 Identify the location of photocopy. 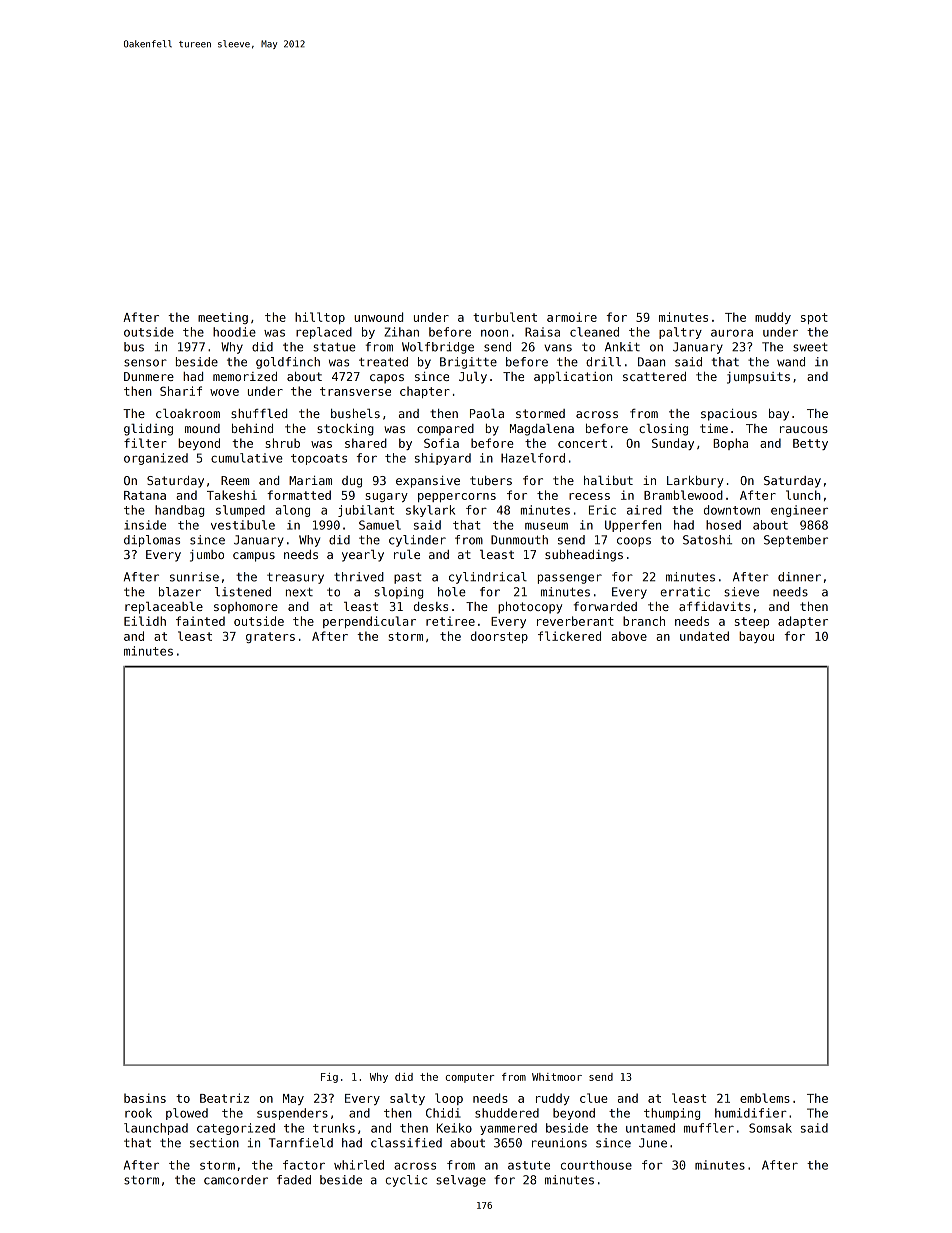
(530, 608).
